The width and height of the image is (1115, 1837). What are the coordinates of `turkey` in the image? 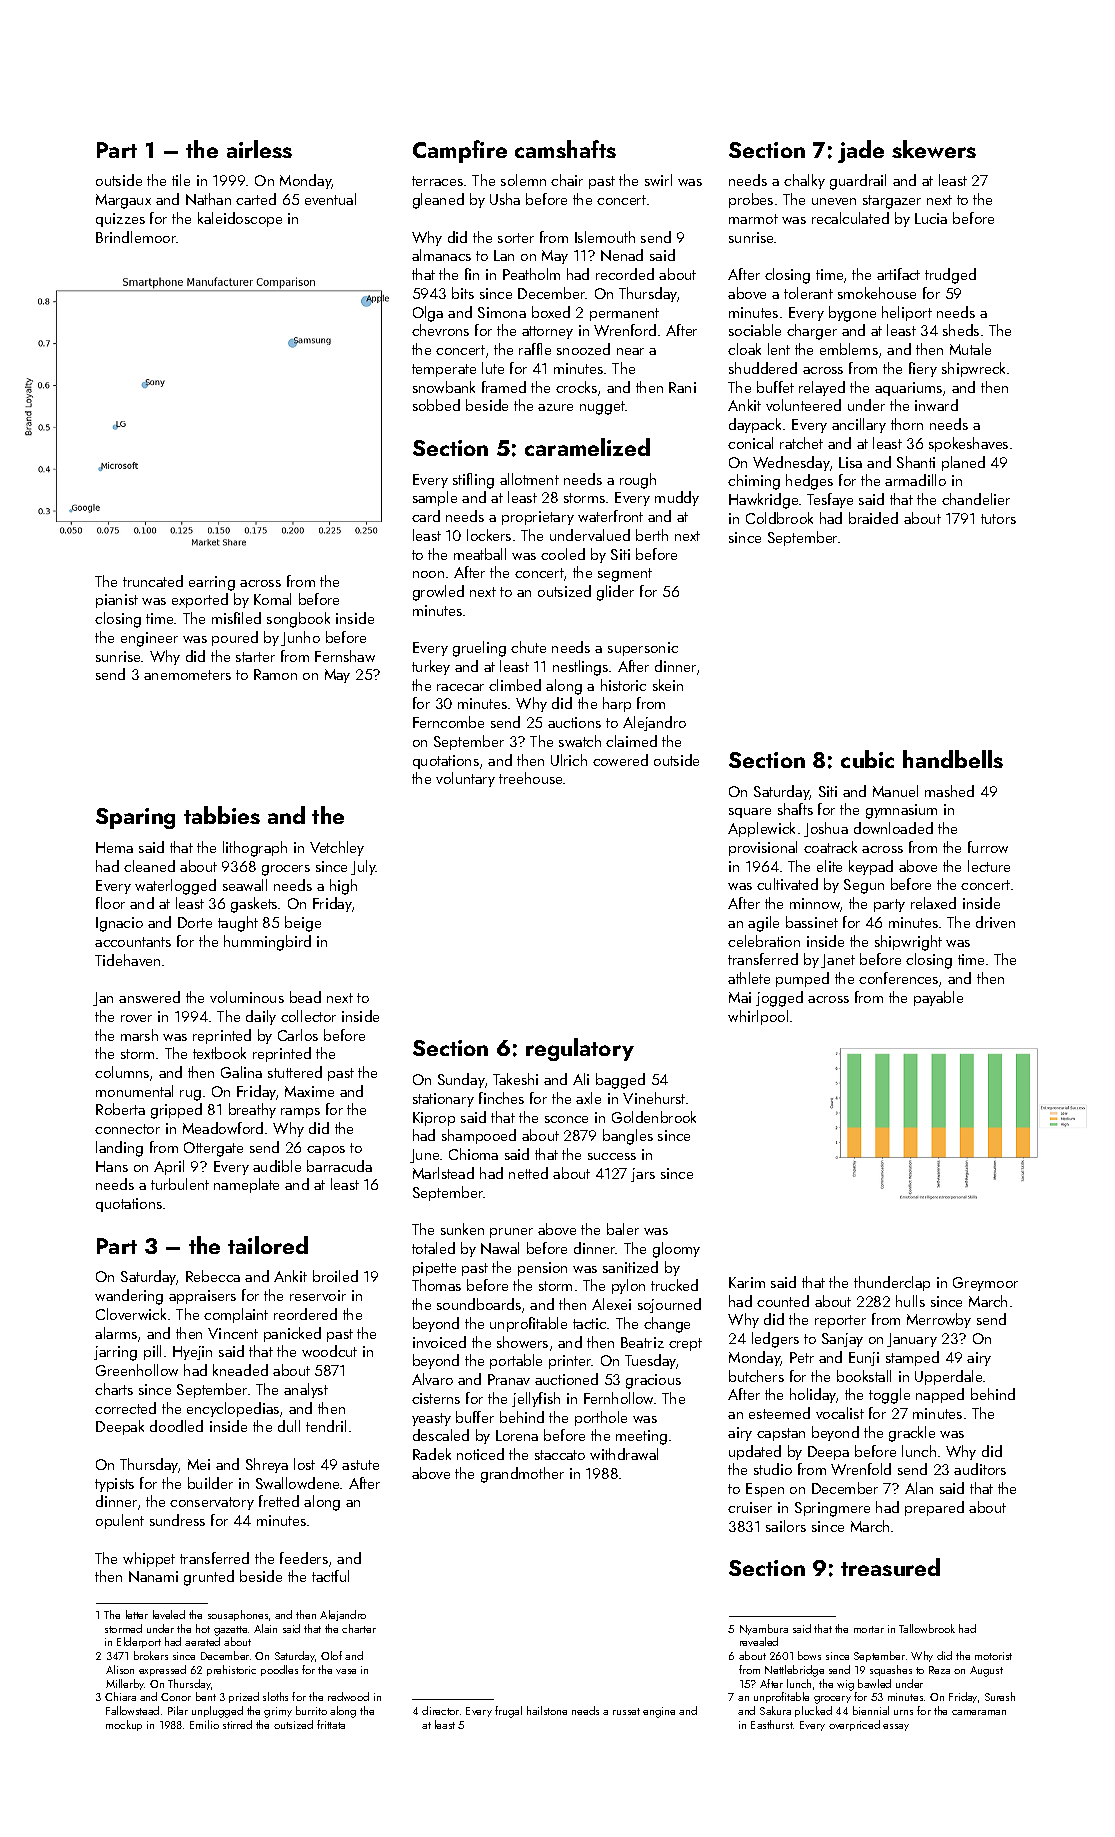 It's located at (431, 667).
